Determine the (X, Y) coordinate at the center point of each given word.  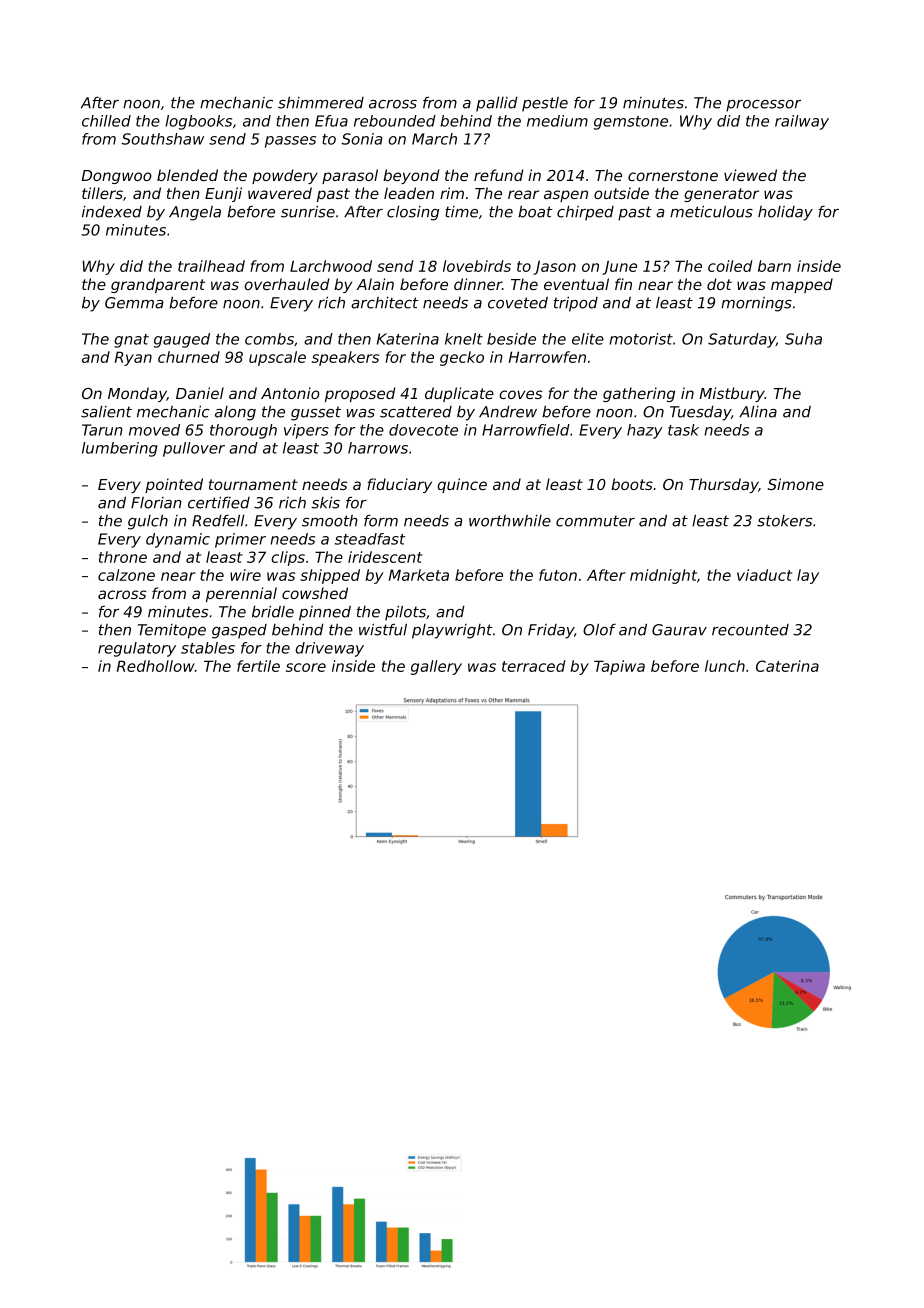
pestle (545, 104)
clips (288, 558)
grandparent (158, 285)
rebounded (395, 121)
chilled (106, 121)
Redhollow (156, 666)
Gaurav (679, 630)
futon (558, 575)
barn (774, 266)
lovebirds (477, 266)
